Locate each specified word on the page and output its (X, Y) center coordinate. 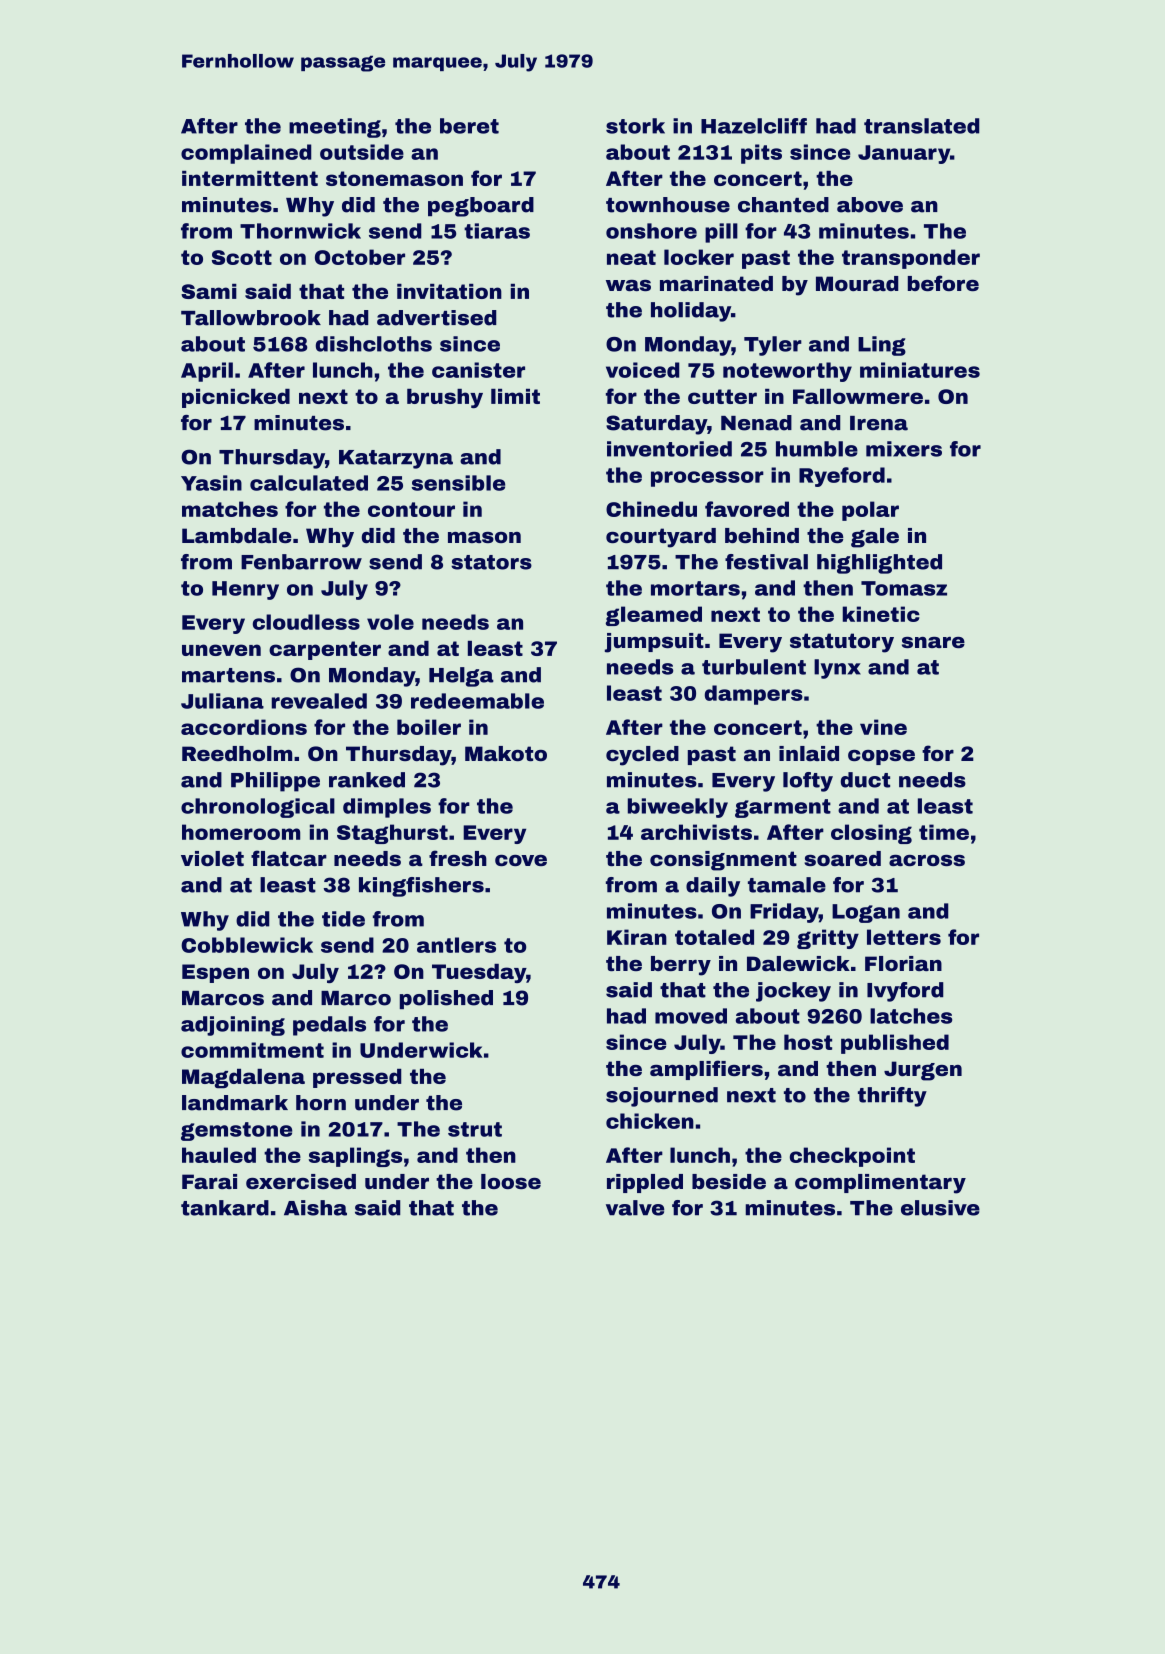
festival (766, 562)
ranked (367, 780)
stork (635, 126)
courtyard (661, 538)
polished (446, 999)
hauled (219, 1155)
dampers (754, 695)
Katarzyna (396, 459)
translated (921, 126)
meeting (335, 128)
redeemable (477, 701)
